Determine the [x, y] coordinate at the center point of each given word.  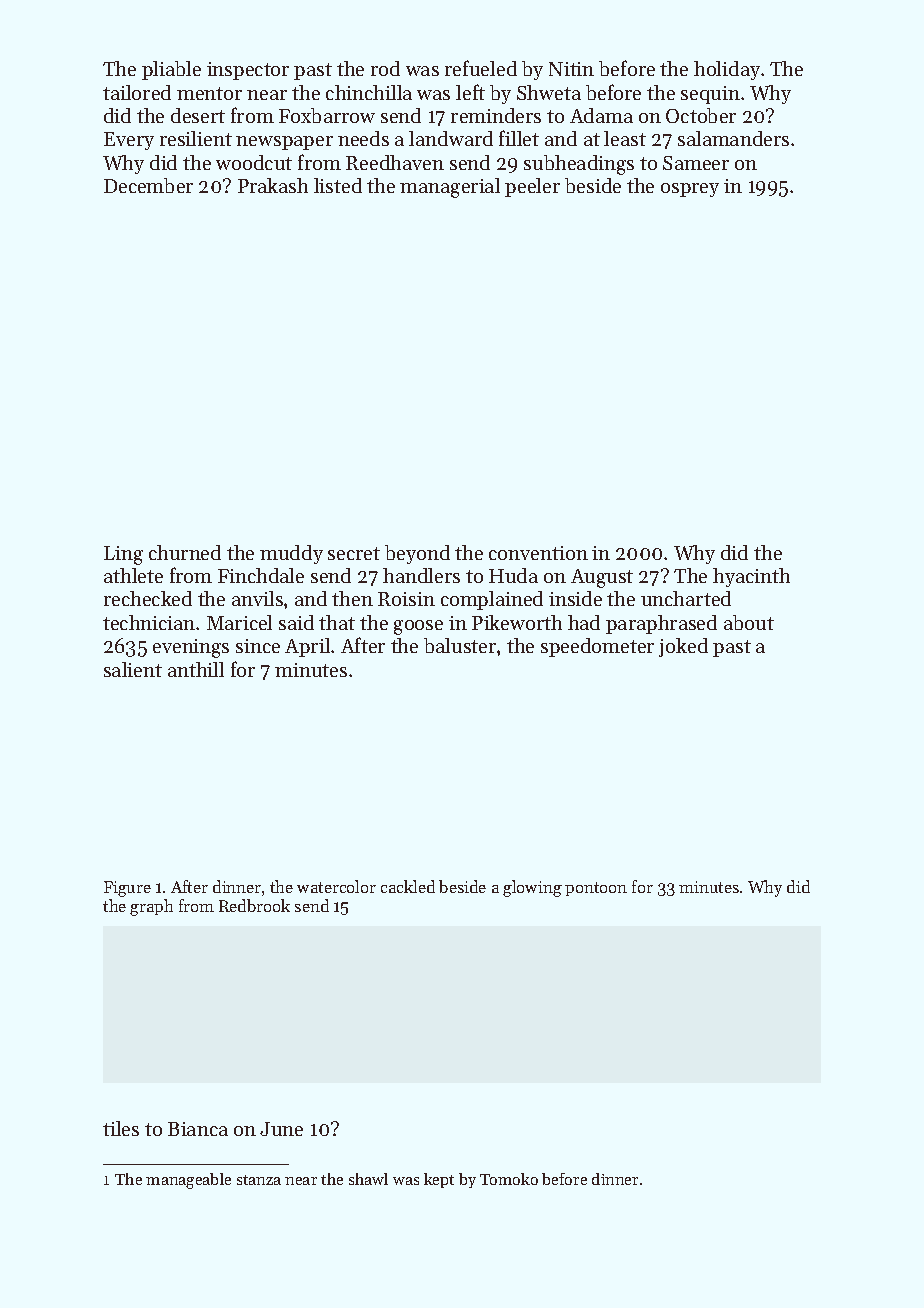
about [749, 622]
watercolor [336, 886]
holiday [727, 70]
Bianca [198, 1129]
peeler [532, 187]
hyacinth [751, 577]
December [148, 185]
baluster [460, 645]
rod [385, 68]
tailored [137, 92]
